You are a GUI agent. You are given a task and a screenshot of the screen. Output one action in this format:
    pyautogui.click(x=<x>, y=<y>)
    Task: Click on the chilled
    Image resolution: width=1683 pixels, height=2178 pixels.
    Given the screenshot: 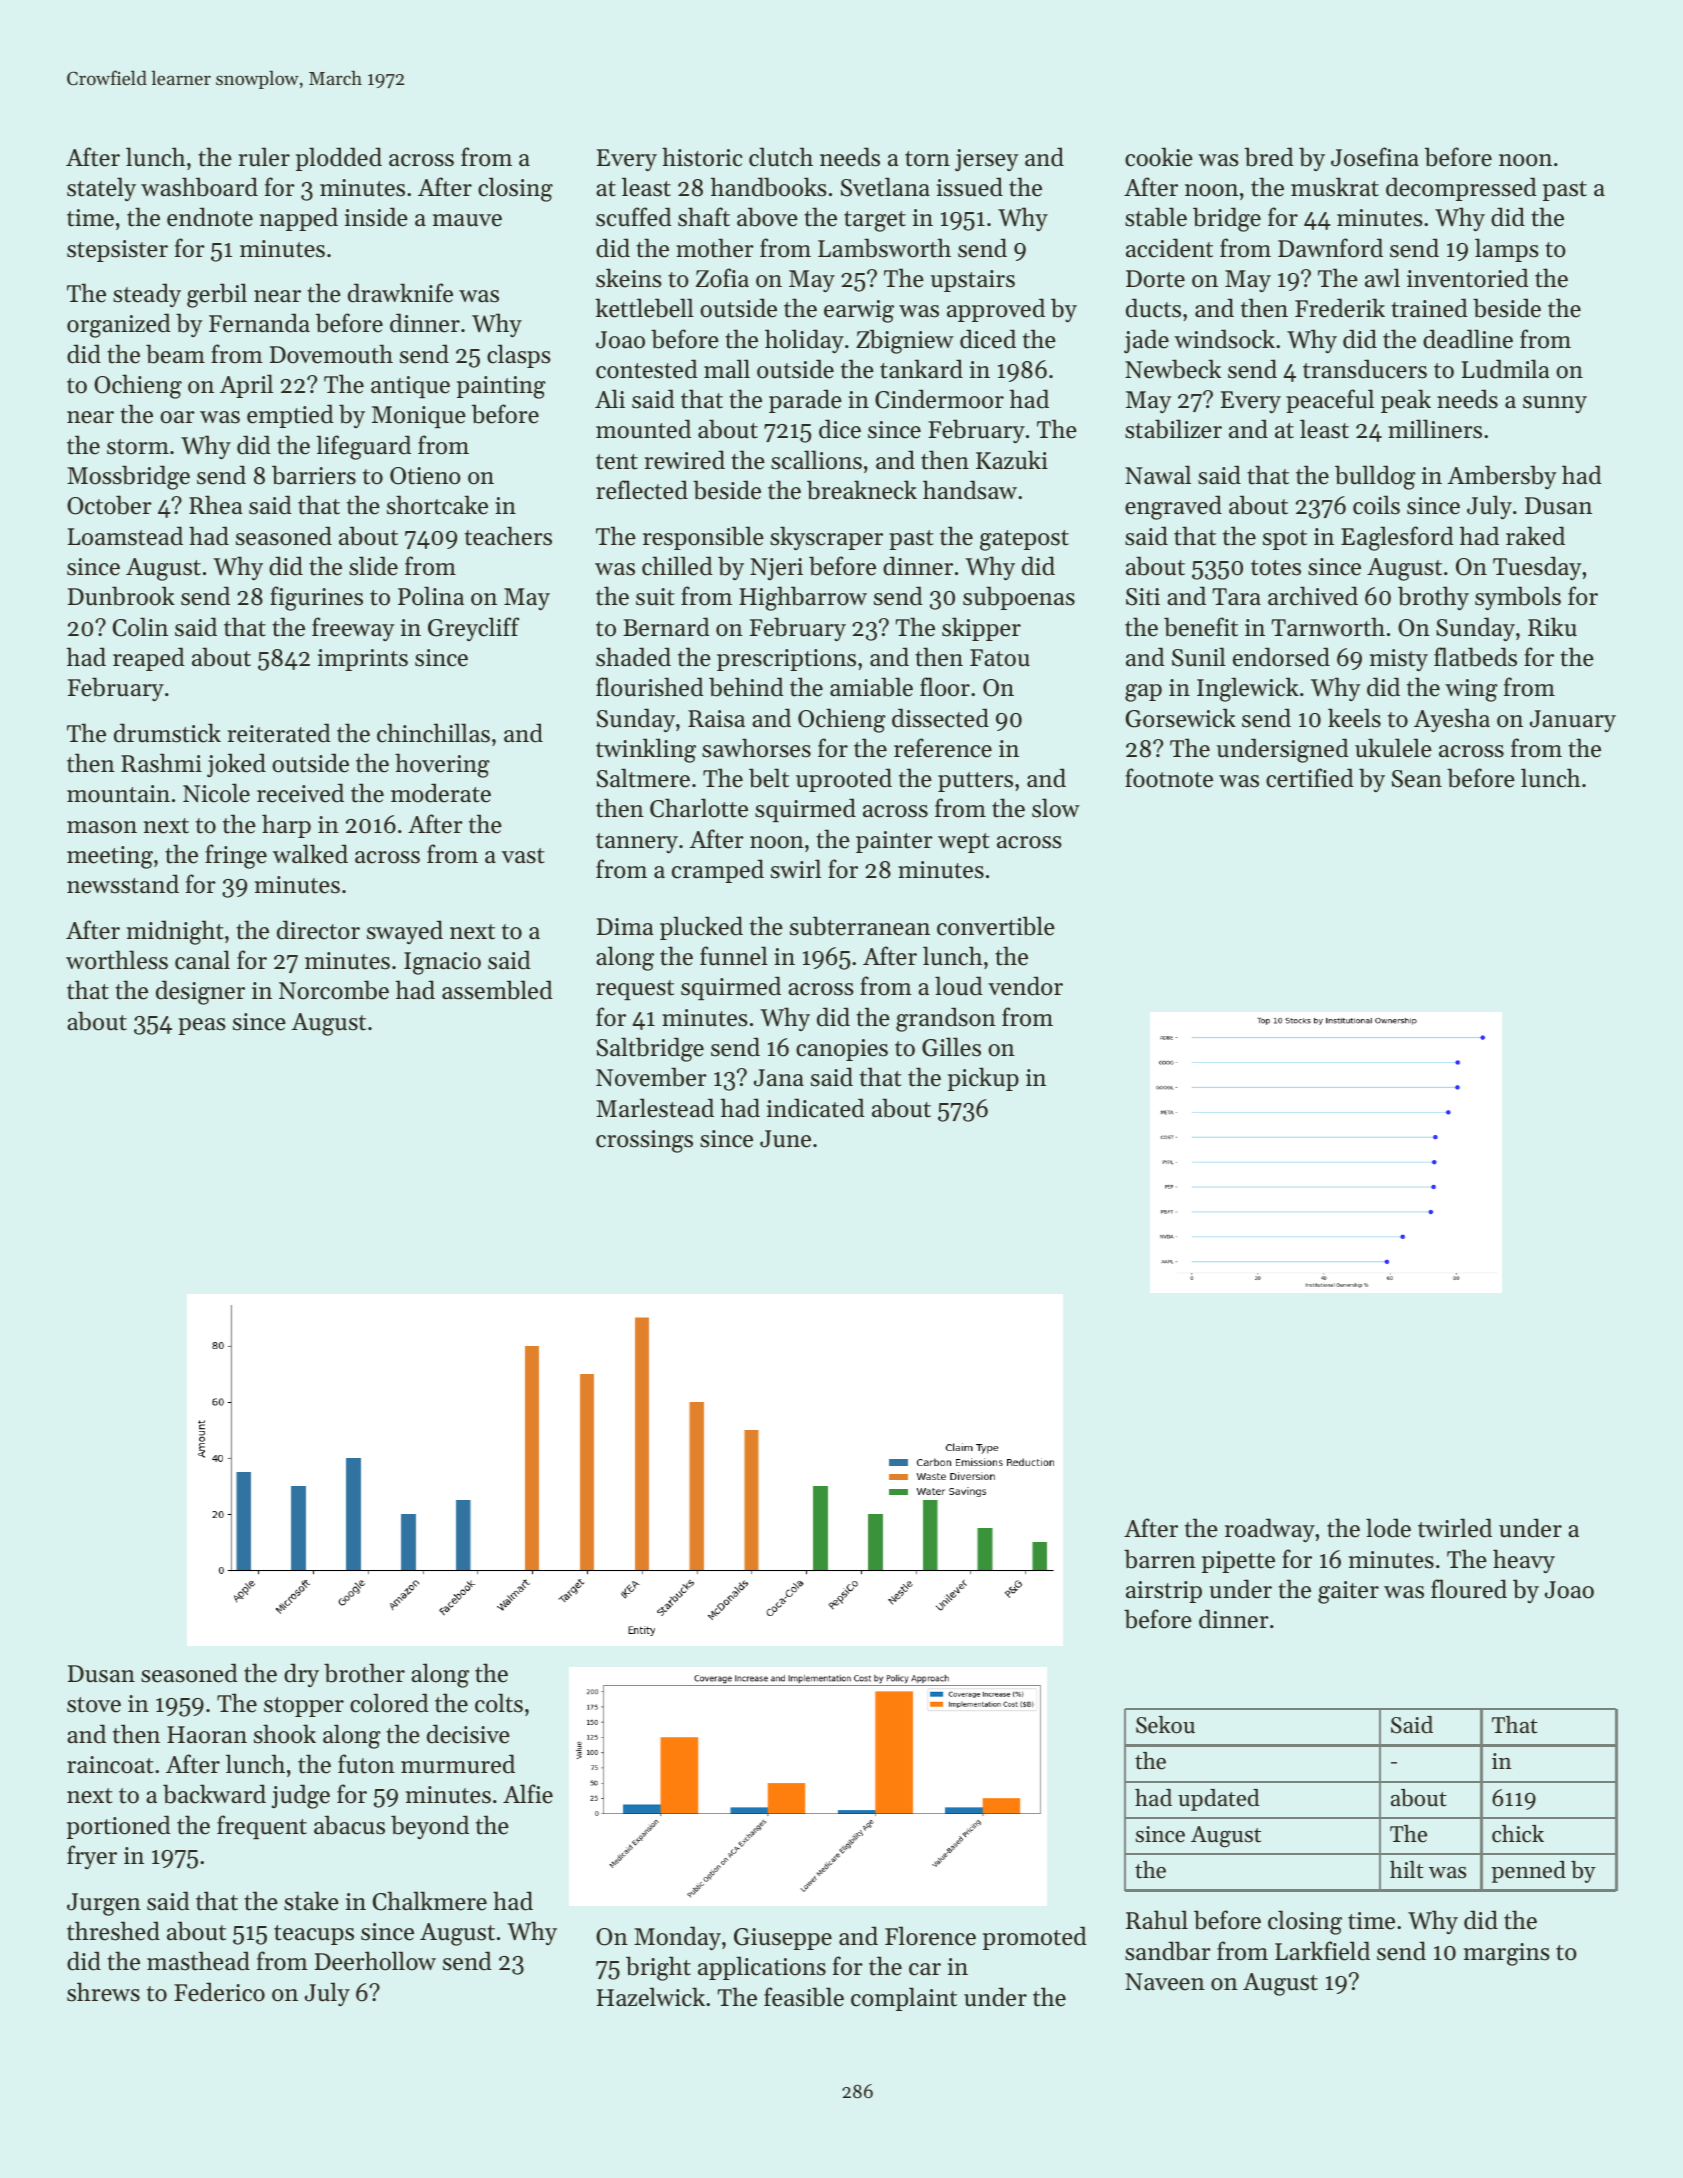 What is the action you would take?
    pyautogui.click(x=677, y=566)
